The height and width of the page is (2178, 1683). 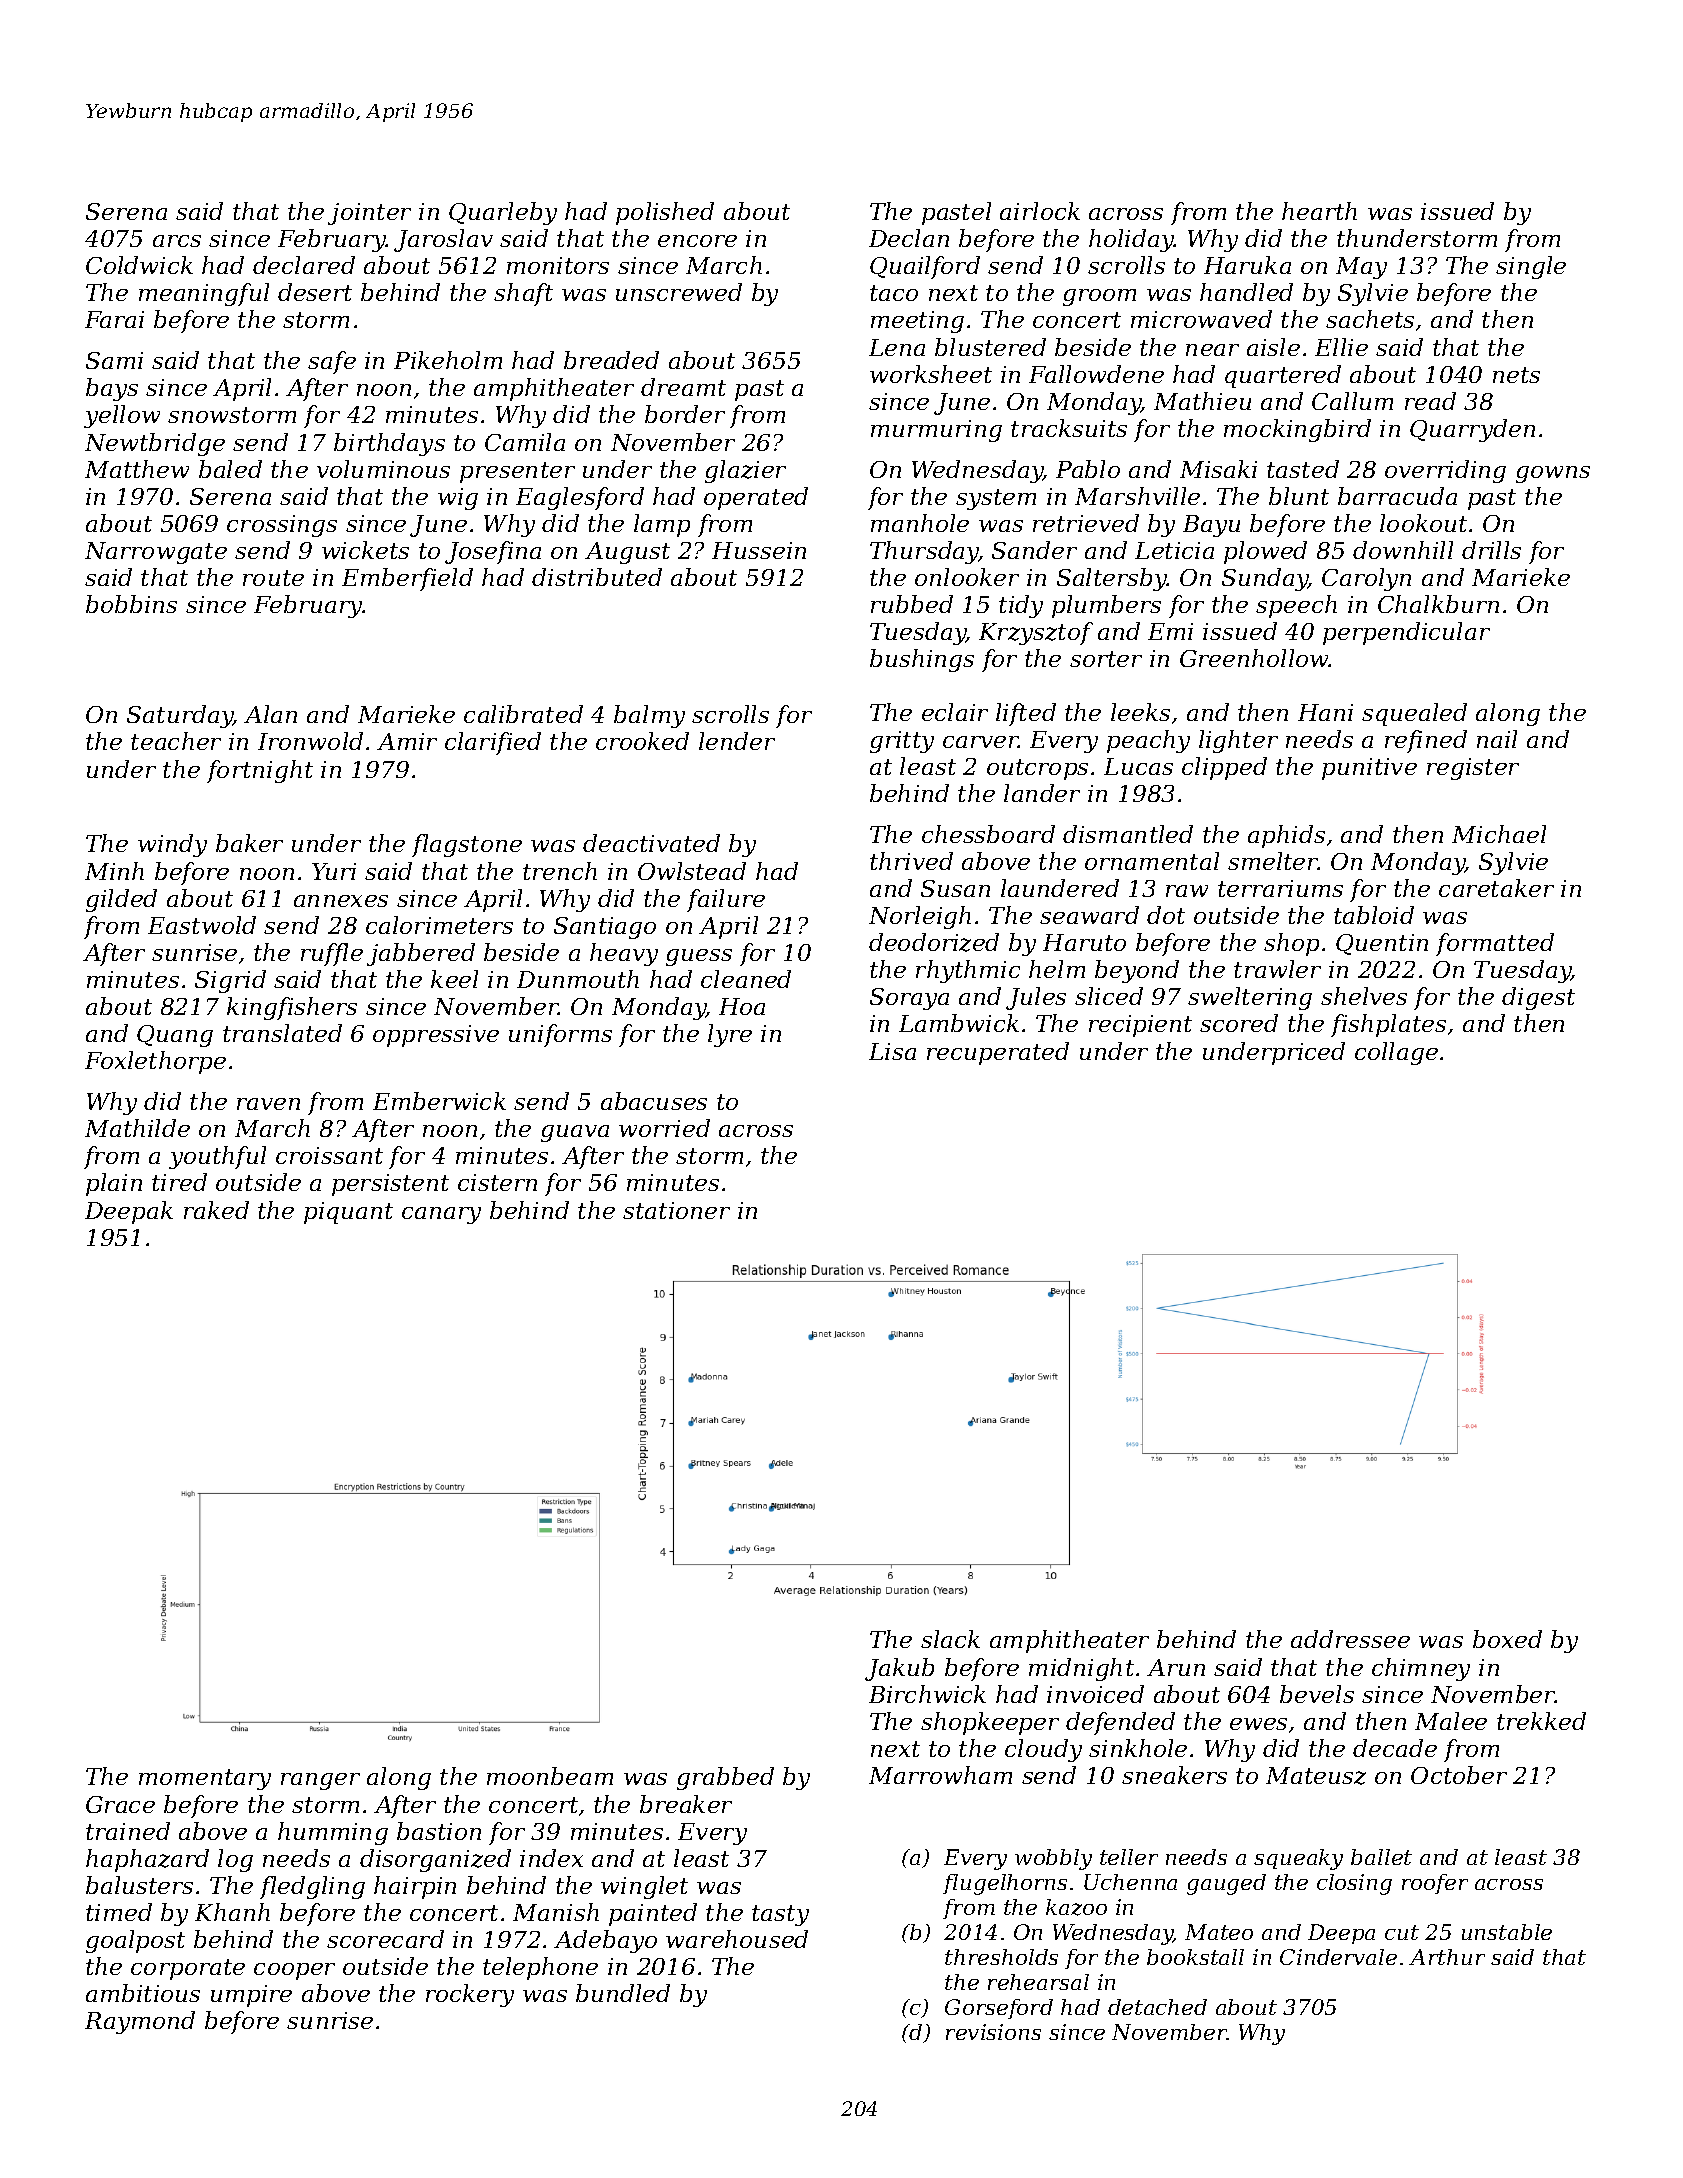 I want to click on arcs, so click(x=177, y=241).
